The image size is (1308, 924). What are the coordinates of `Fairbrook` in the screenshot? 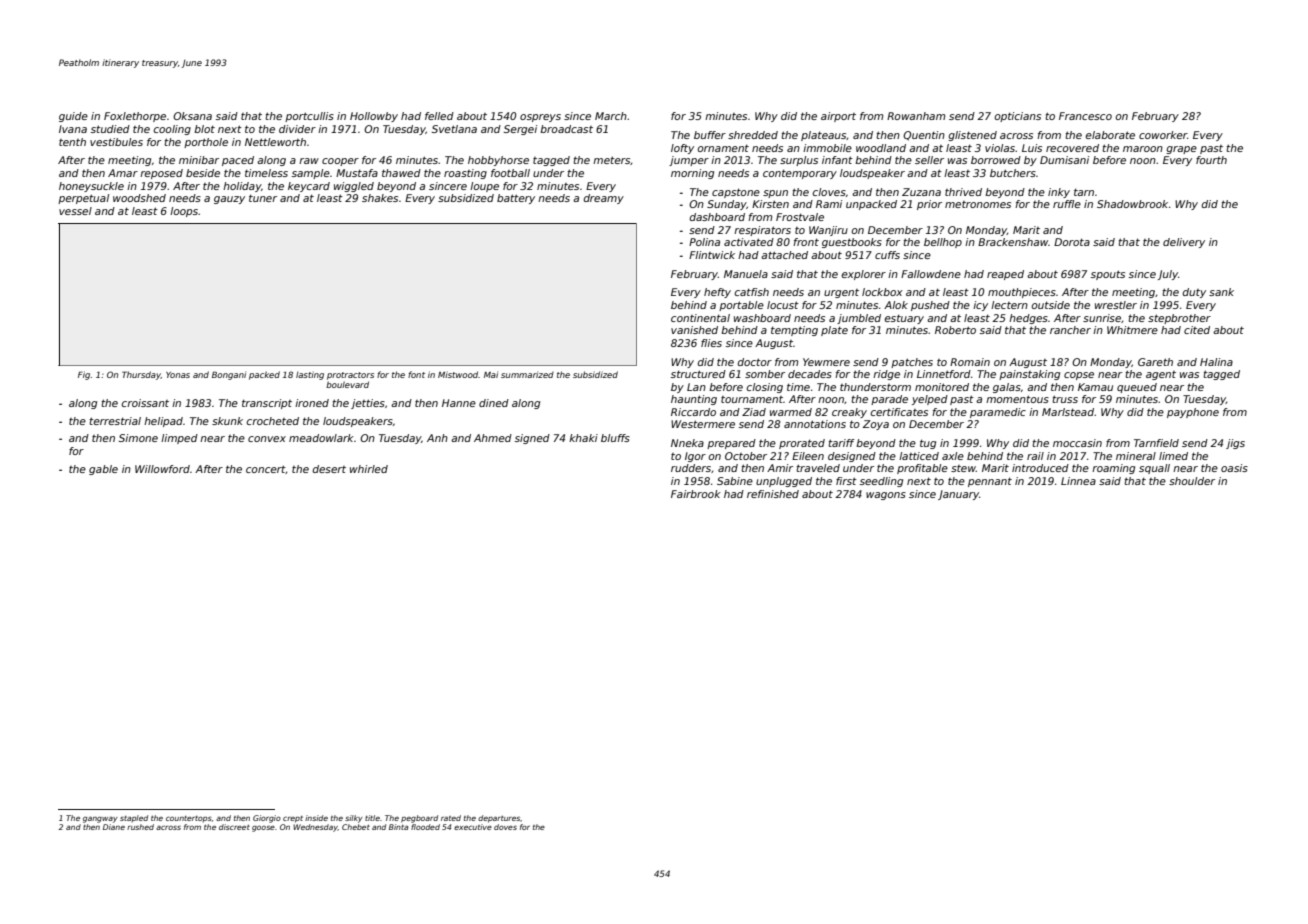 It's located at (696, 494).
